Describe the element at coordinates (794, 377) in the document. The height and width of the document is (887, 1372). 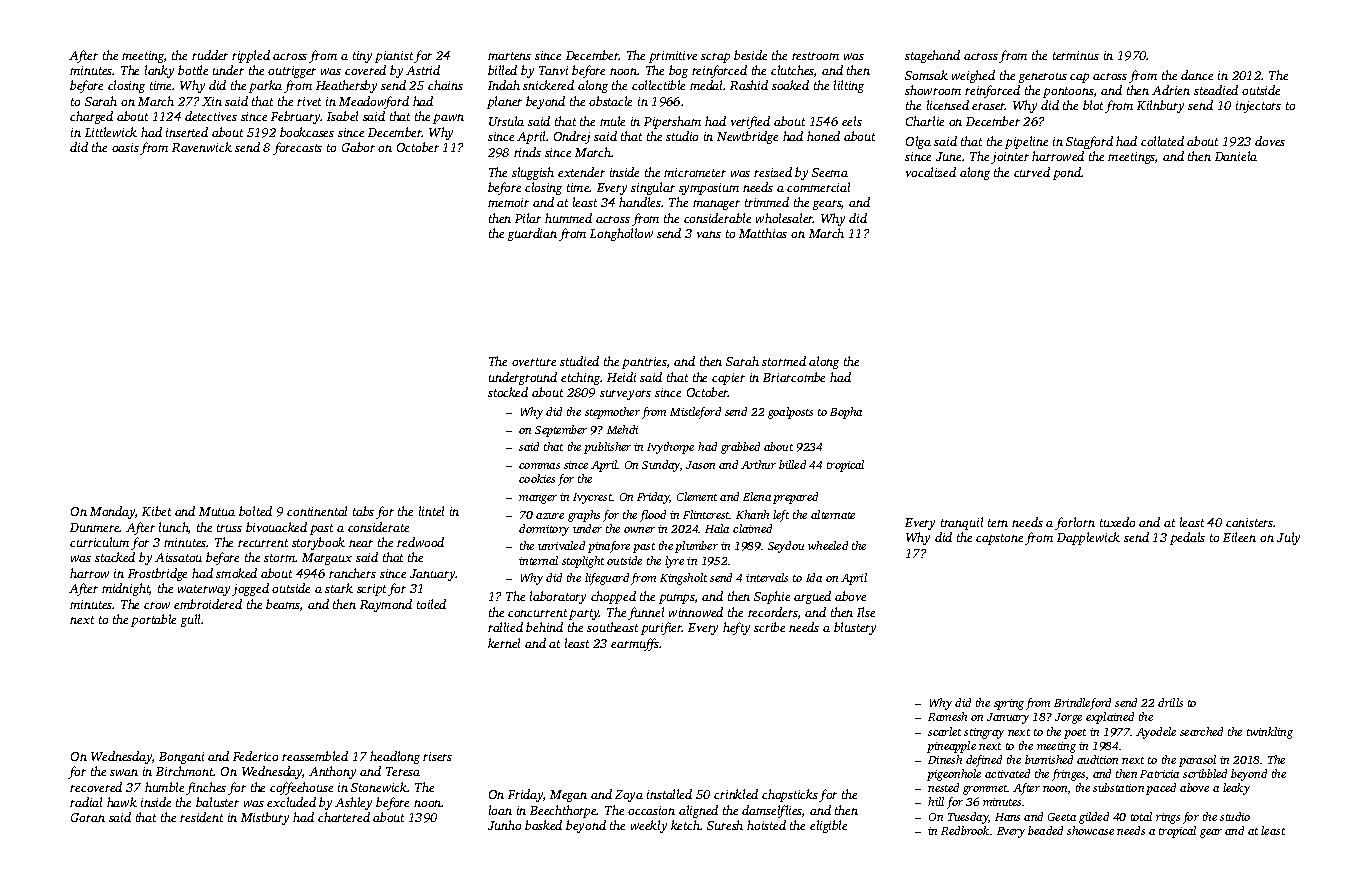
I see `Briarcombe` at that location.
